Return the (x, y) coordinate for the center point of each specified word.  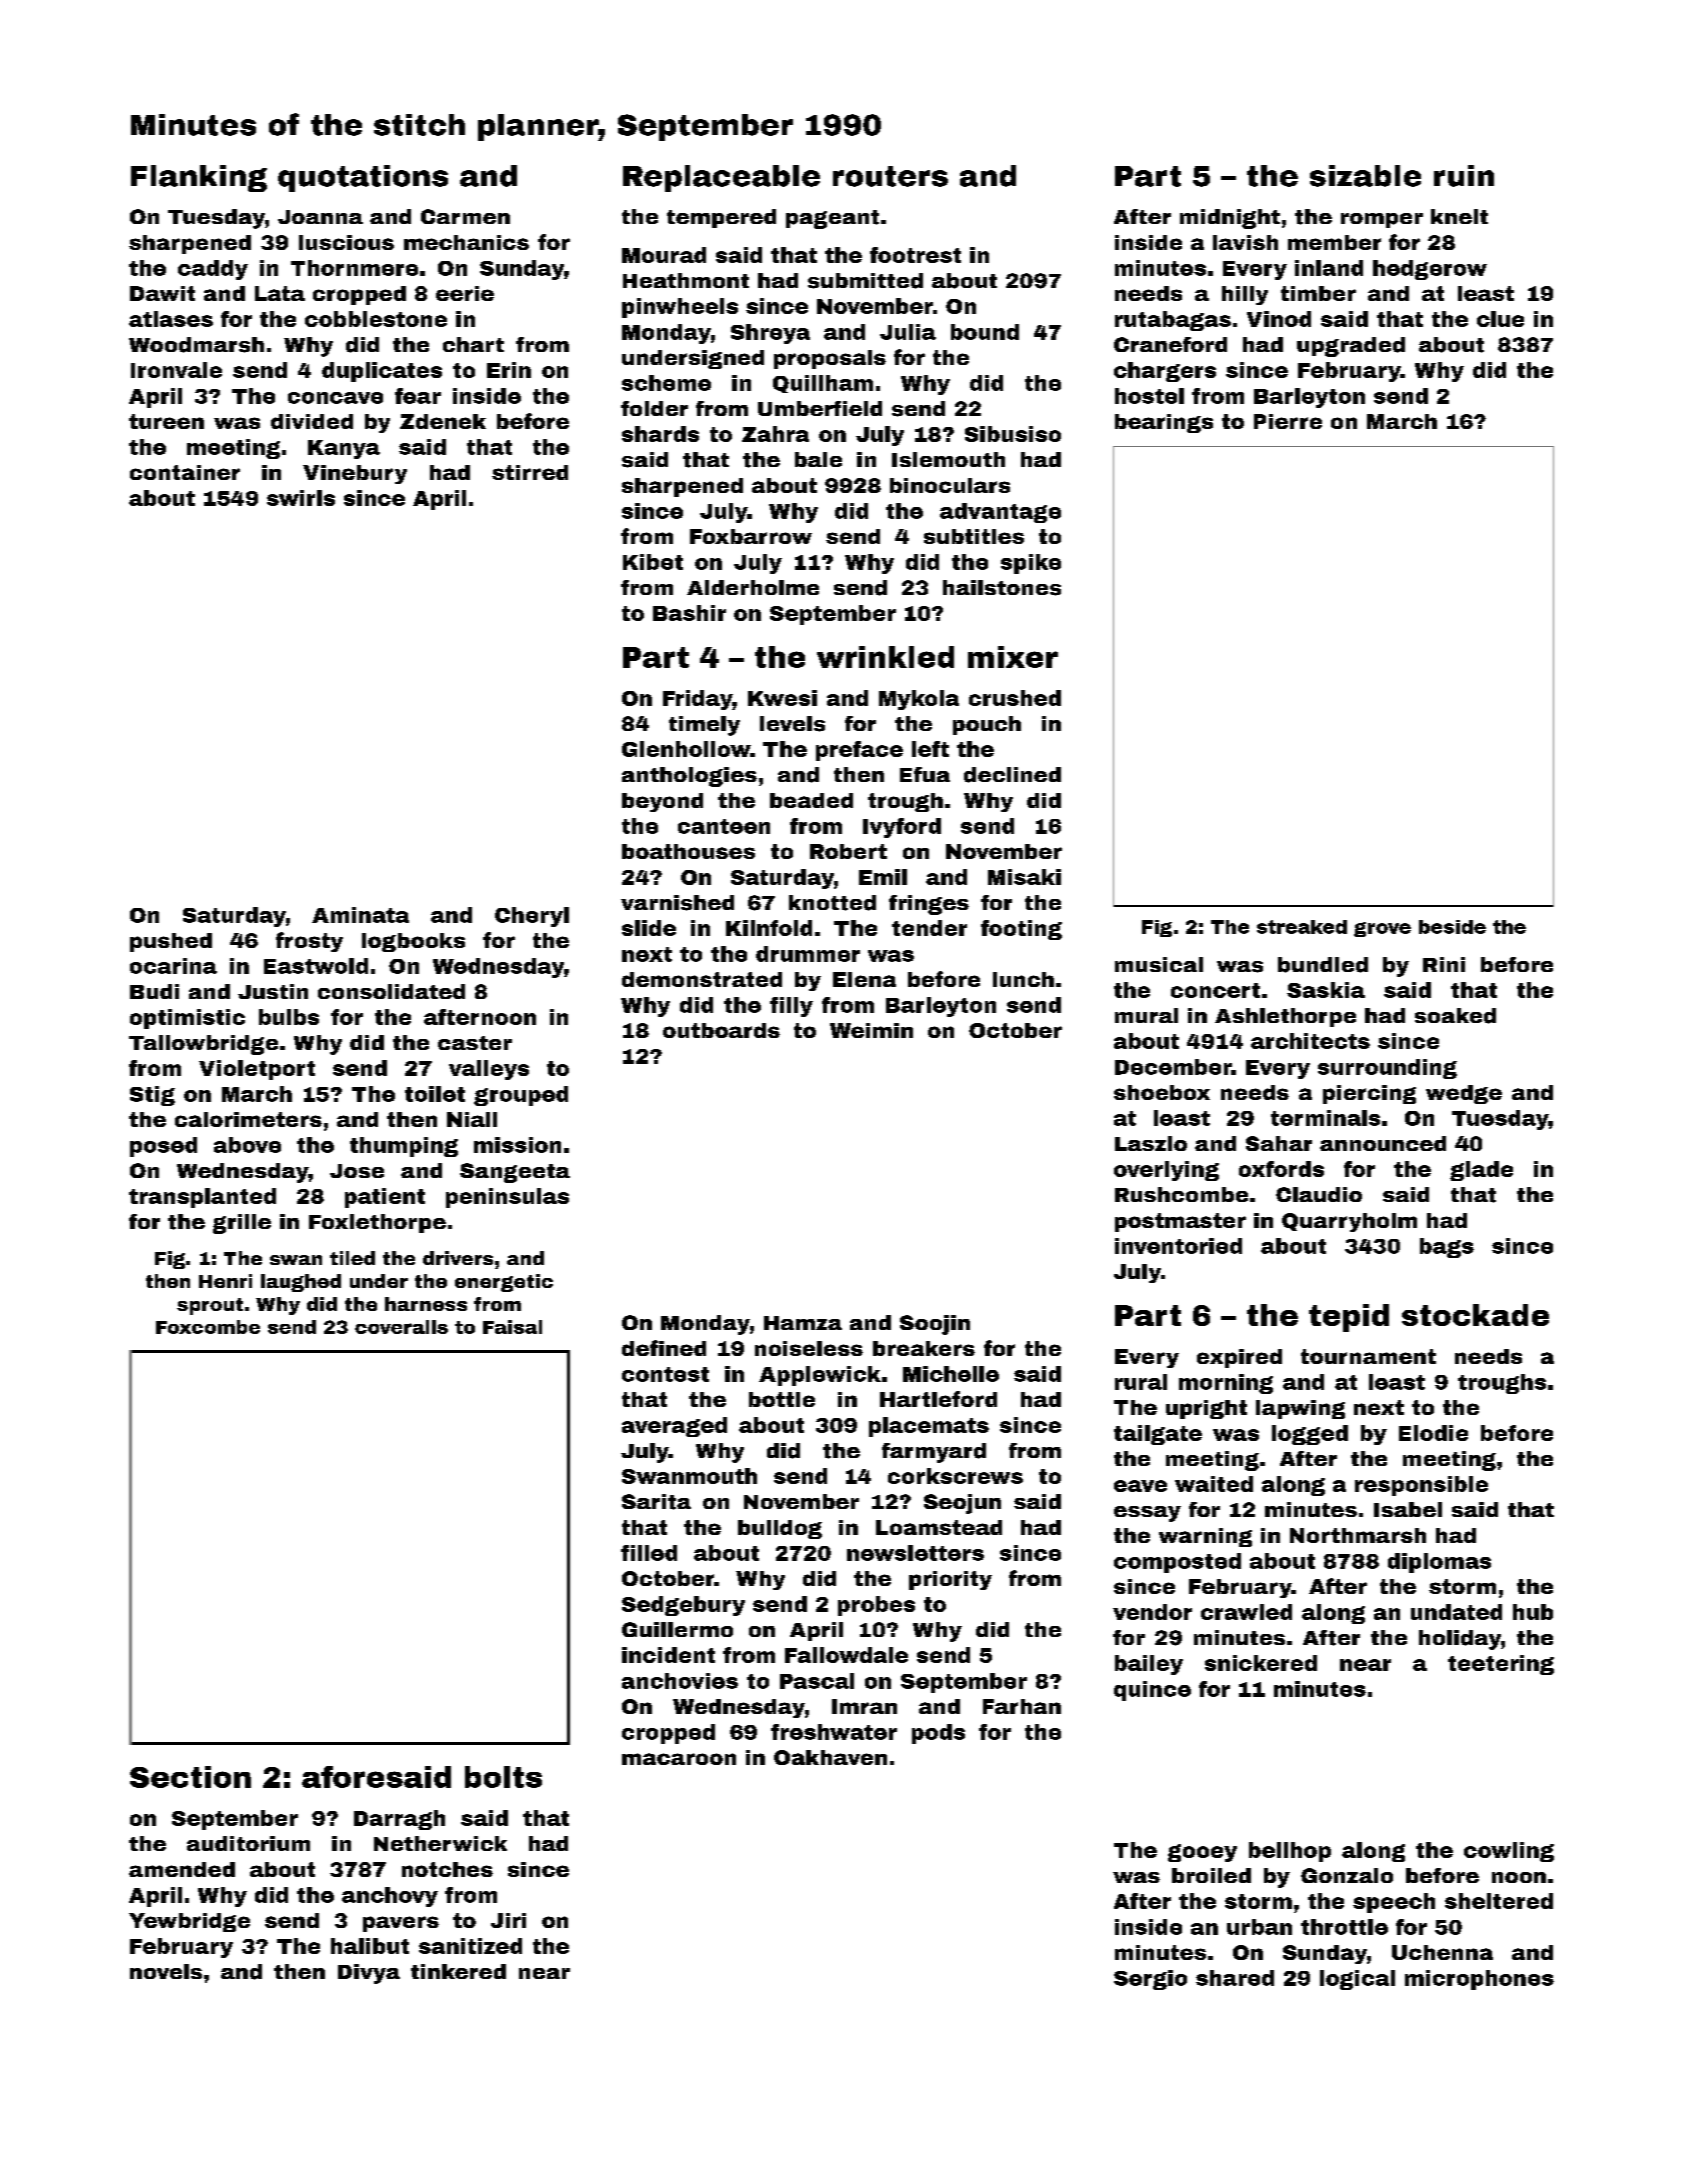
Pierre (1288, 421)
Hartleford (938, 1399)
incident (668, 1655)
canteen (724, 826)
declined (1012, 775)
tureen (166, 421)
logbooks (413, 942)
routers (890, 176)
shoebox (1162, 1092)
